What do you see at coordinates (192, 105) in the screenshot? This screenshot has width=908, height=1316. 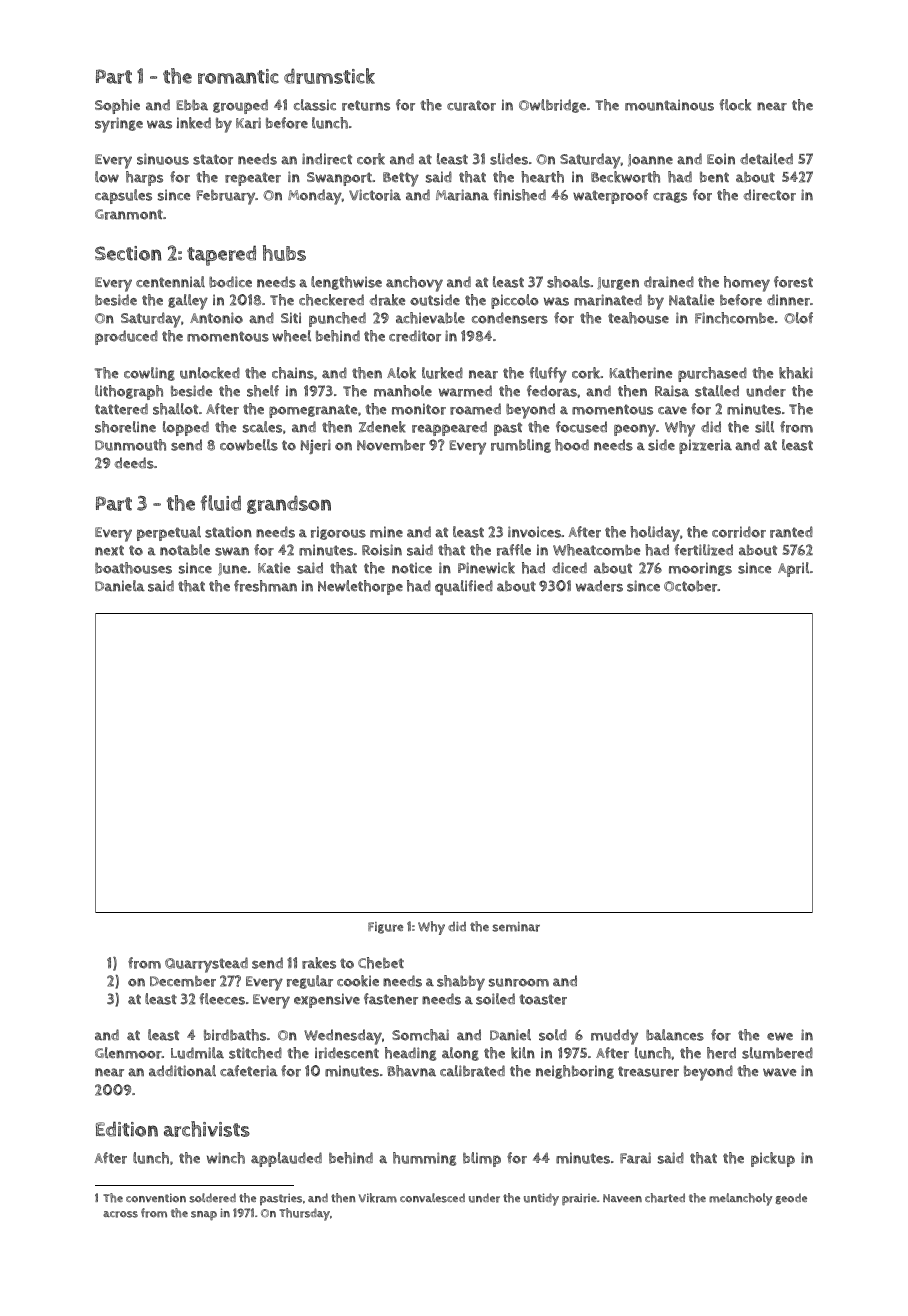 I see `Ebba` at bounding box center [192, 105].
